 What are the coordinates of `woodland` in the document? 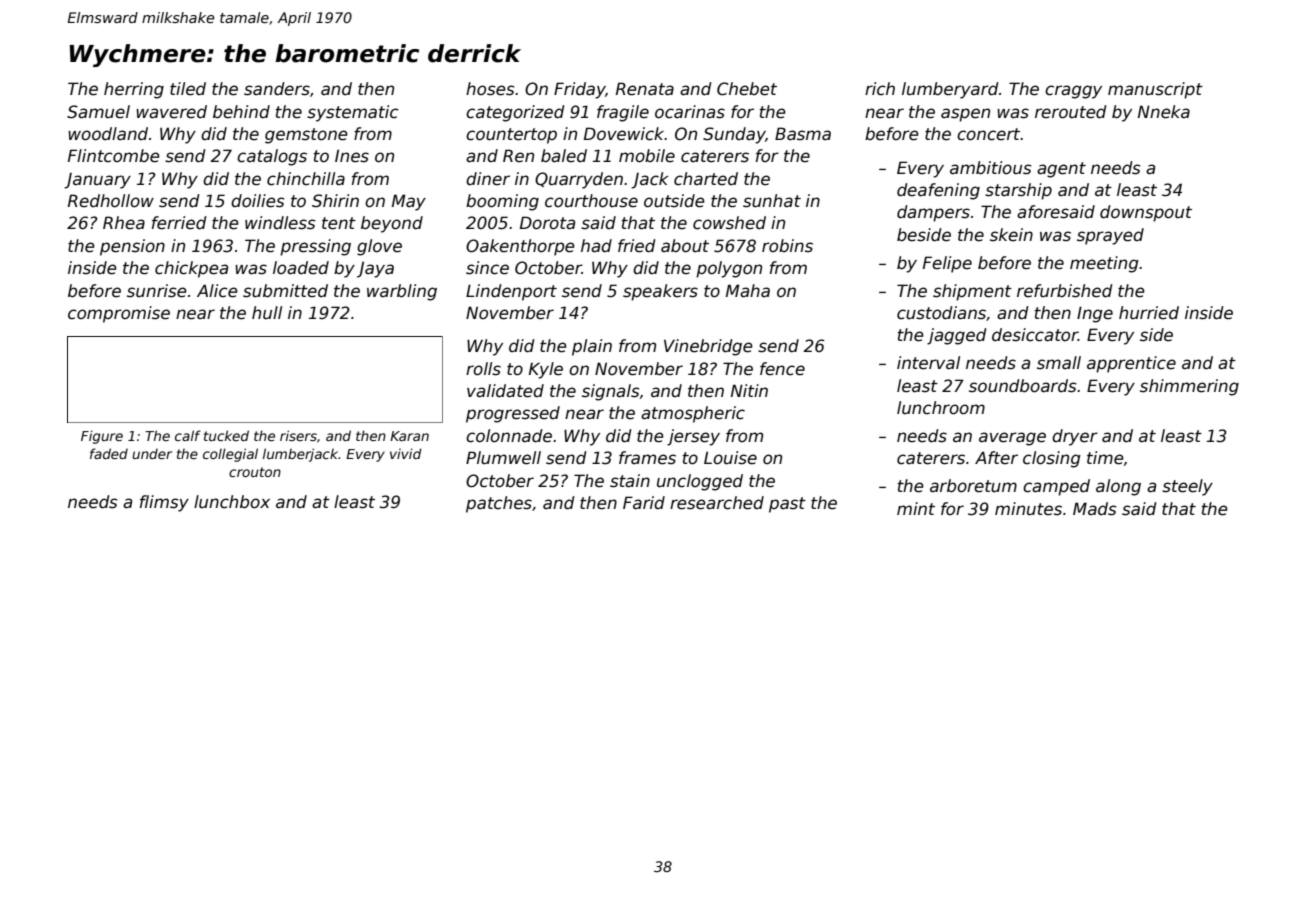 It's located at (108, 134).
